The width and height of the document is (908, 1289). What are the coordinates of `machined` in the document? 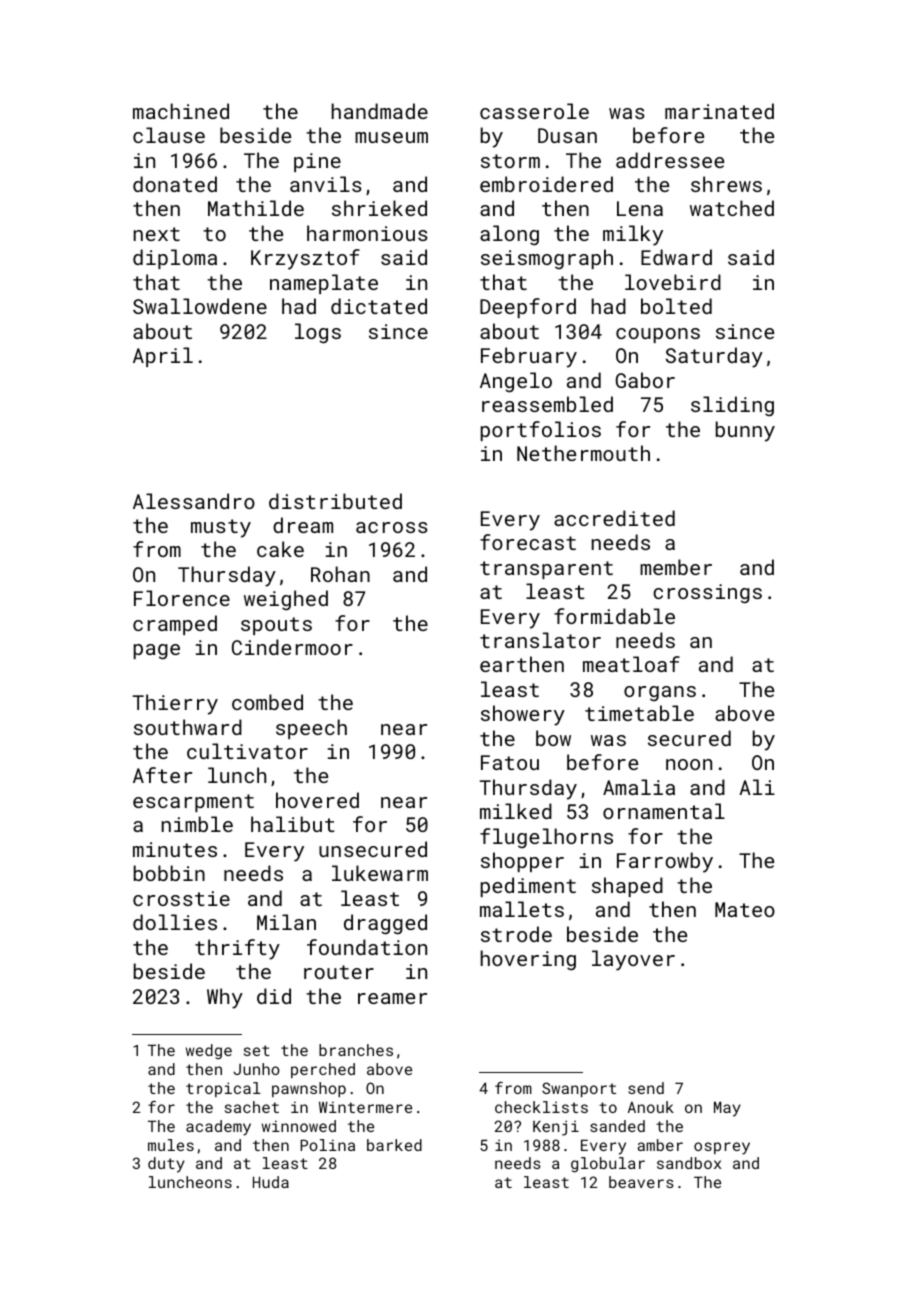 It's located at (181, 111).
